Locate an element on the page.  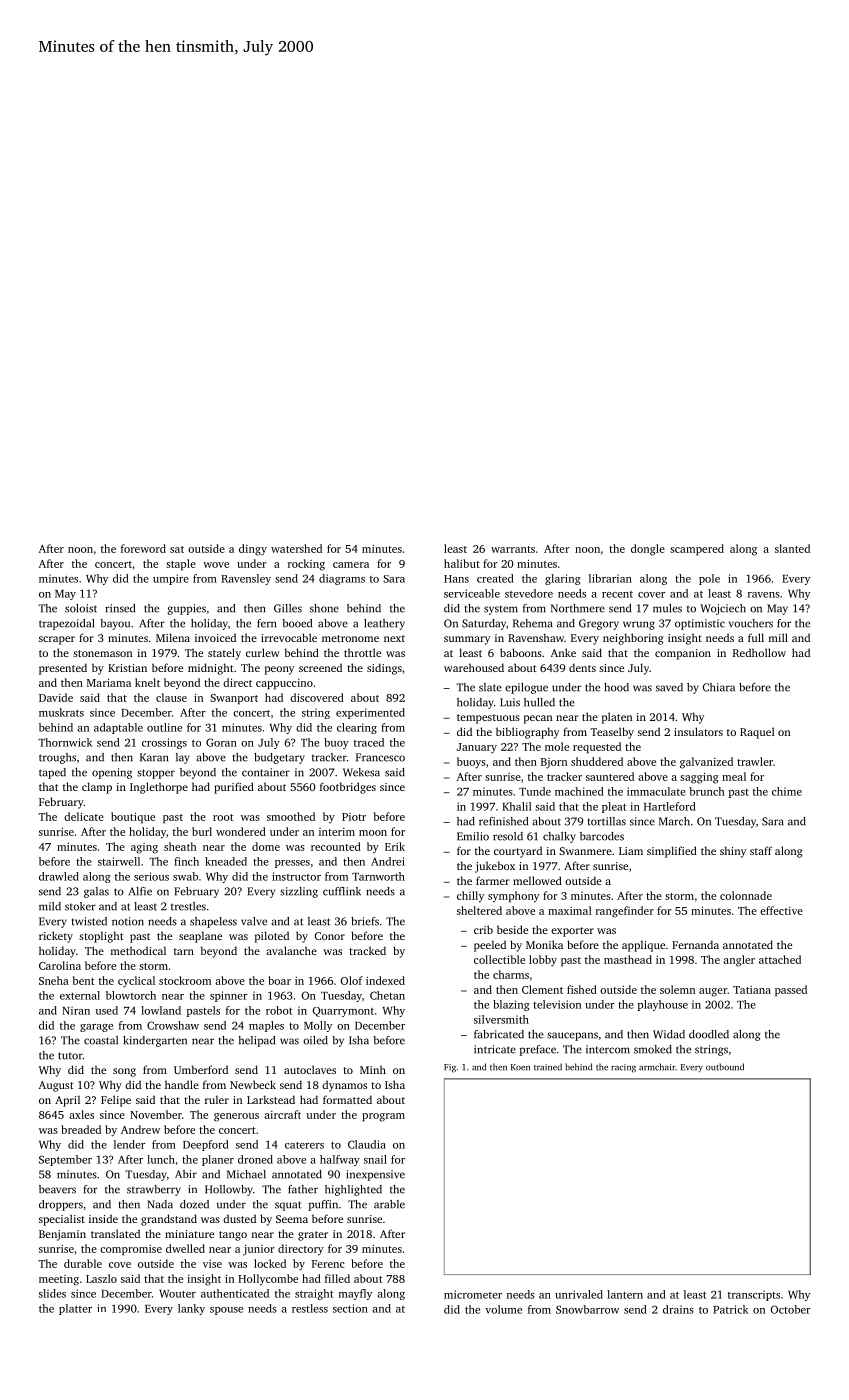
piloted is located at coordinates (272, 937).
